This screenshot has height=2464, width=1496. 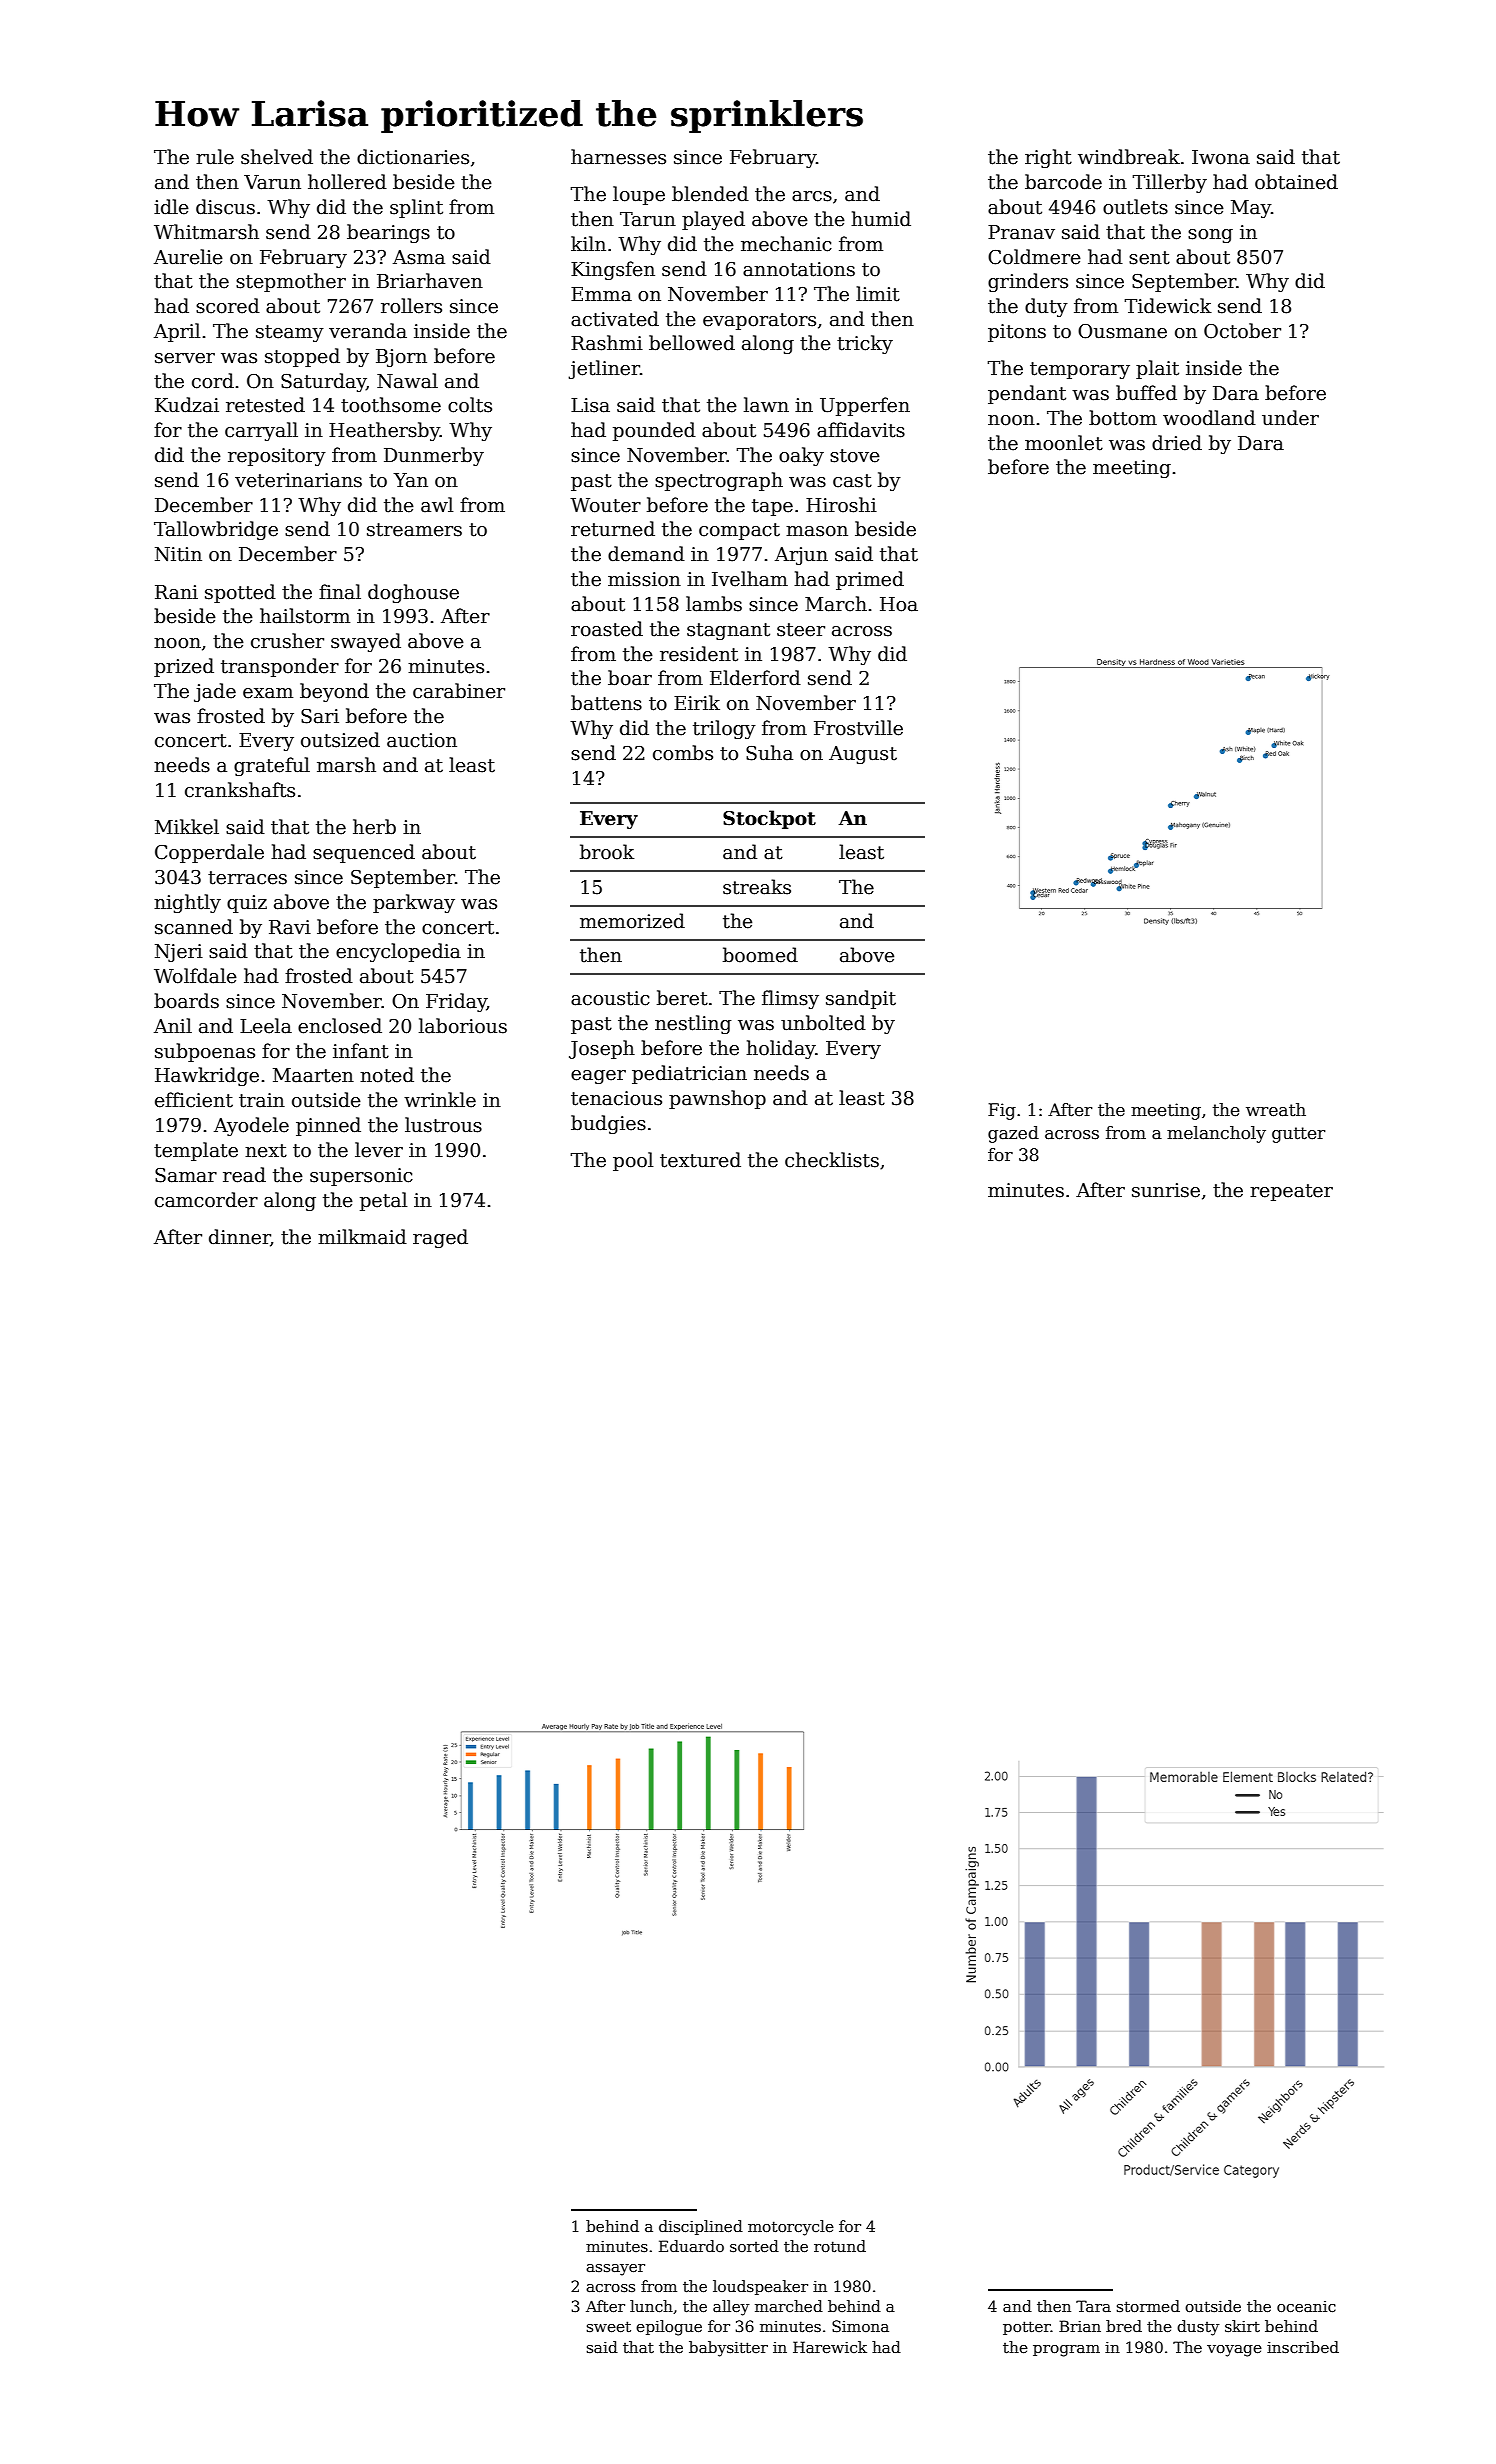 What do you see at coordinates (277, 157) in the screenshot?
I see `shelved` at bounding box center [277, 157].
